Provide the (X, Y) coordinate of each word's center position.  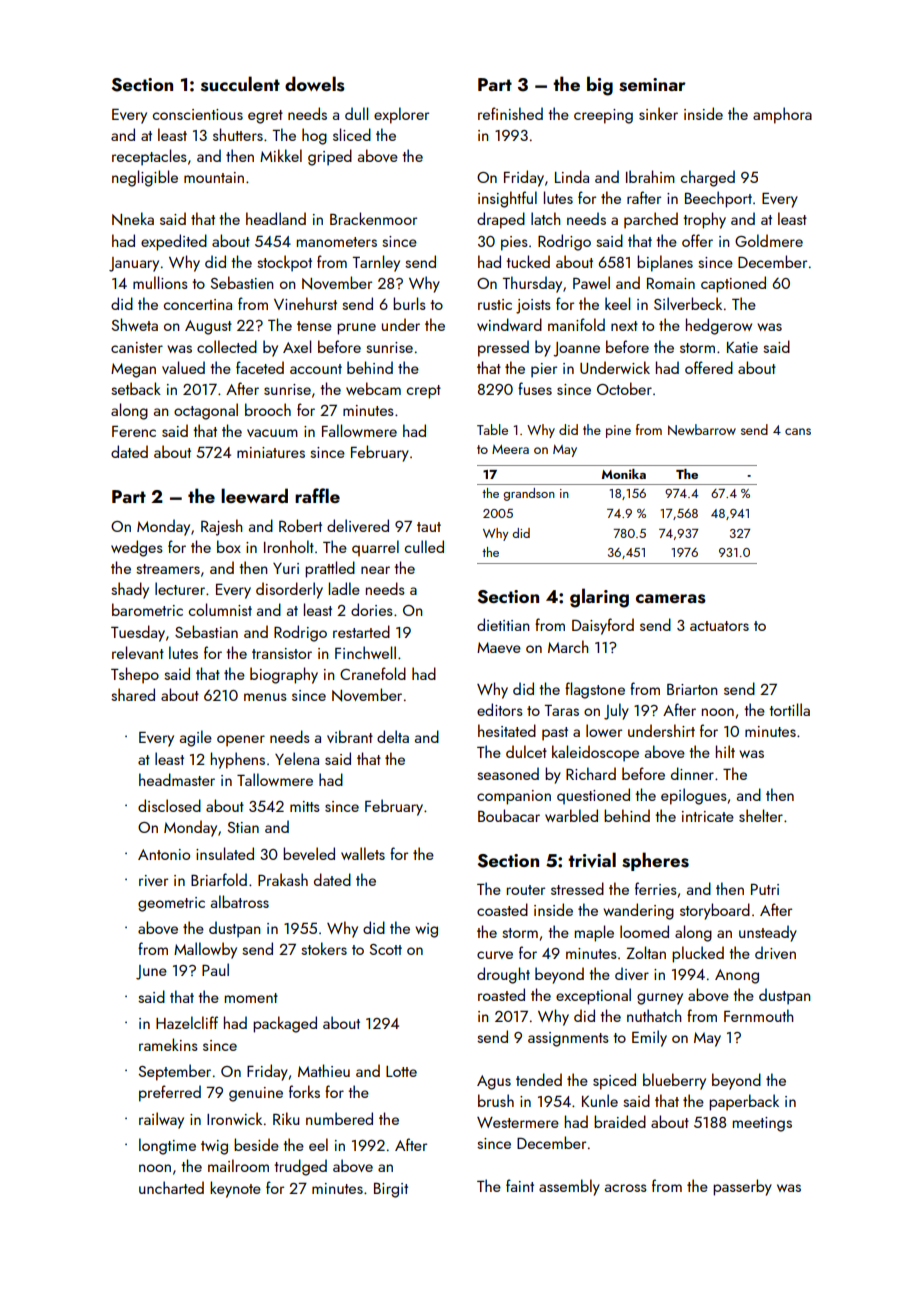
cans (798, 431)
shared (133, 694)
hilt (725, 751)
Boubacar (509, 815)
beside (256, 1144)
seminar (652, 85)
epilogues (694, 796)
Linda (572, 176)
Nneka (133, 219)
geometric (171, 904)
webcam (373, 388)
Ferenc (134, 431)
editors (500, 709)
